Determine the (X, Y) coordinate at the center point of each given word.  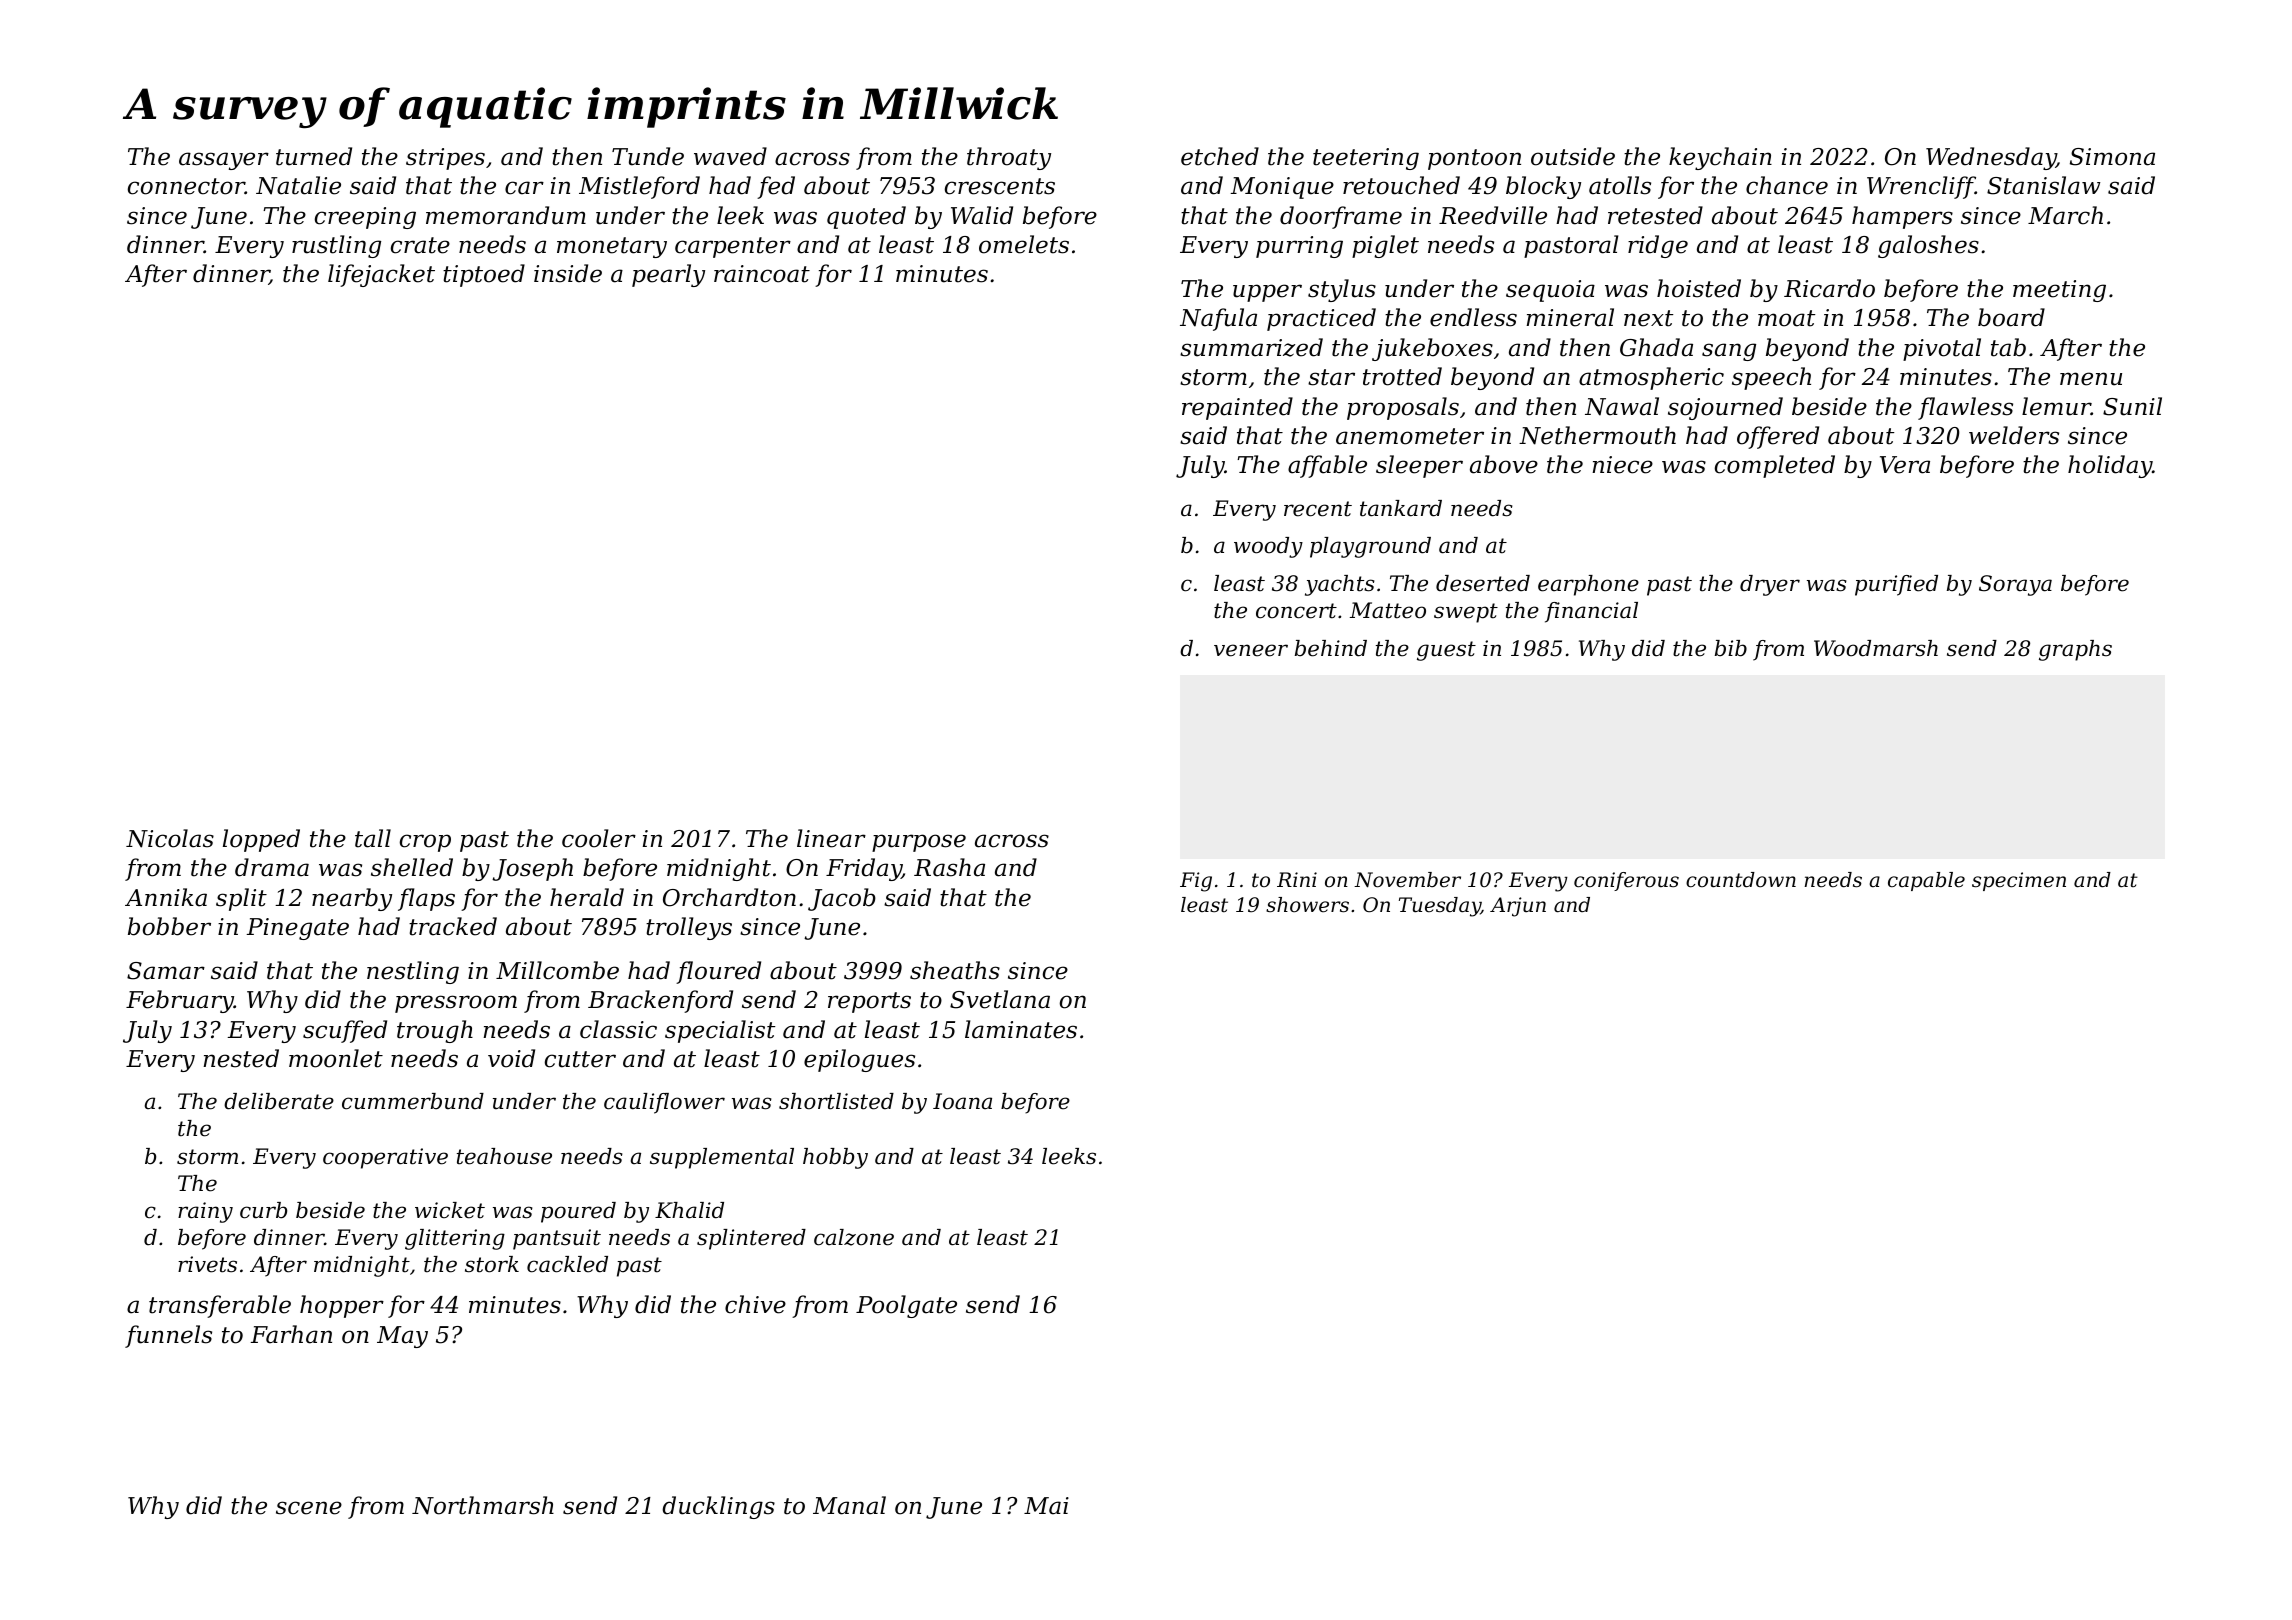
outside (1573, 156)
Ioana (962, 1101)
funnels (168, 1336)
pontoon (1474, 159)
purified (1896, 585)
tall (373, 838)
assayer (224, 161)
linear (831, 838)
